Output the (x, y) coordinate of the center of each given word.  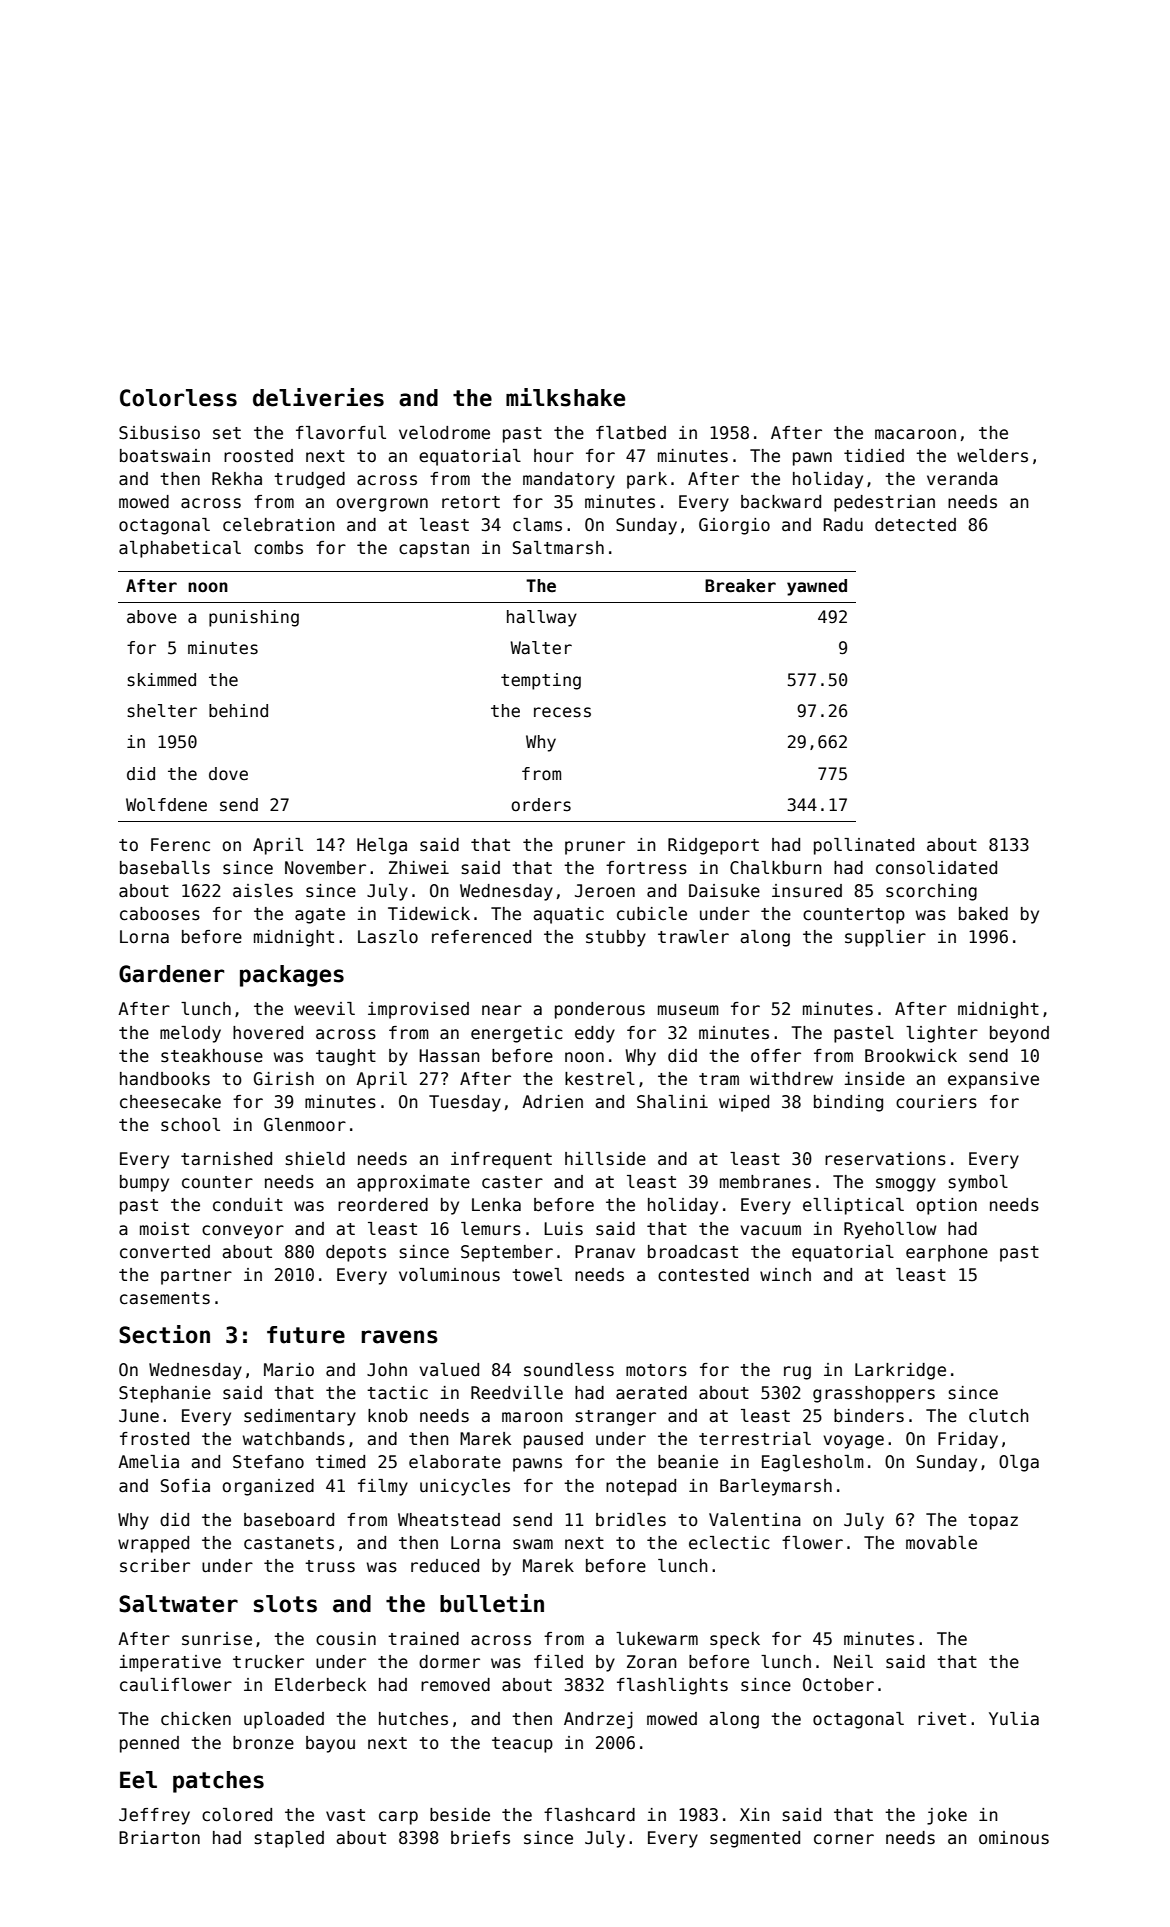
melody (190, 1034)
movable (941, 1543)
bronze (263, 1743)
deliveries (318, 397)
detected (915, 525)
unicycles (465, 1487)
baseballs (165, 868)
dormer (449, 1662)
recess (562, 712)
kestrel (600, 1079)
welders (992, 456)
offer (776, 1056)
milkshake (565, 397)
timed (340, 1462)
